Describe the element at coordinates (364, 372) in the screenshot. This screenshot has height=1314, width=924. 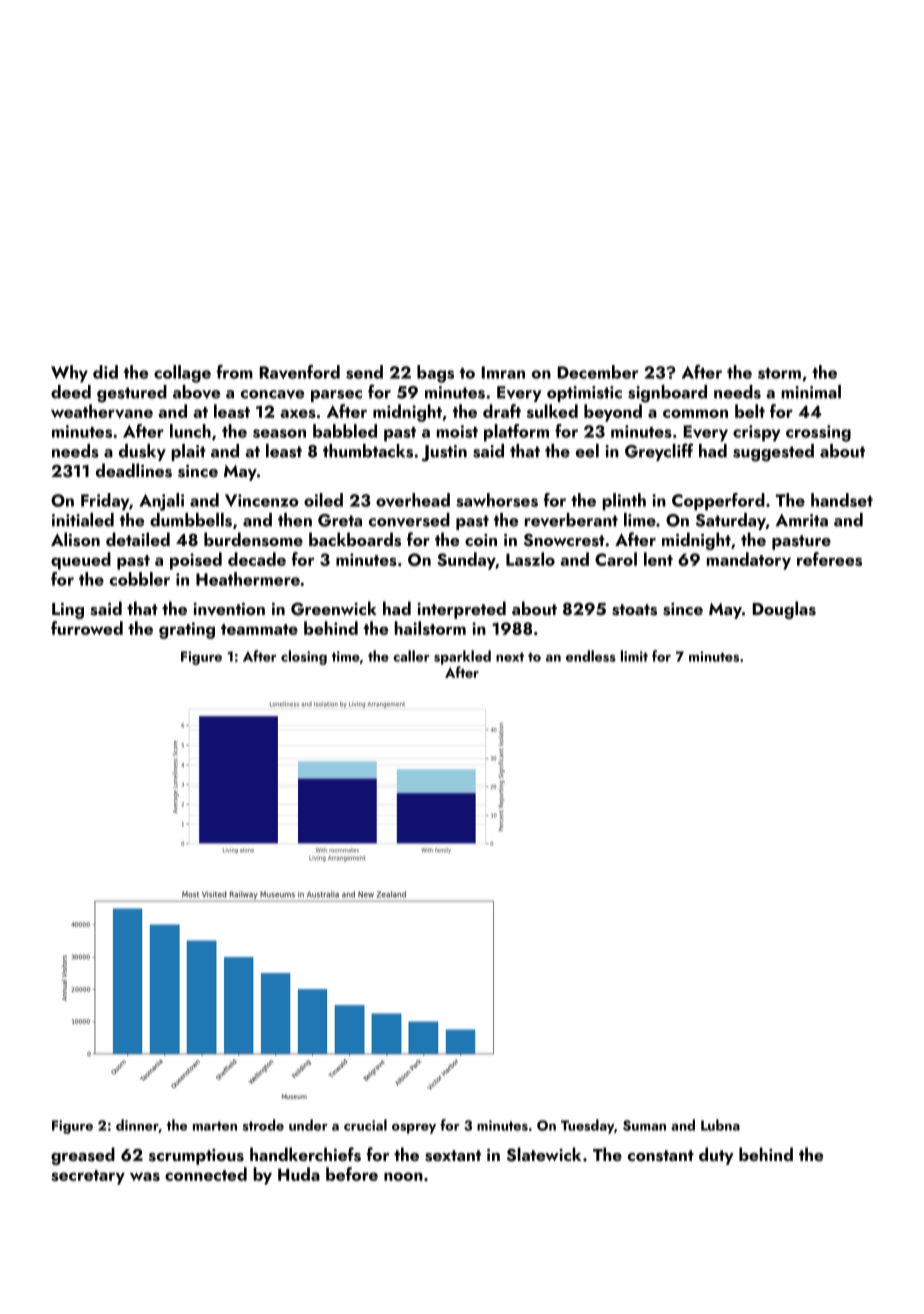
I see `send` at that location.
